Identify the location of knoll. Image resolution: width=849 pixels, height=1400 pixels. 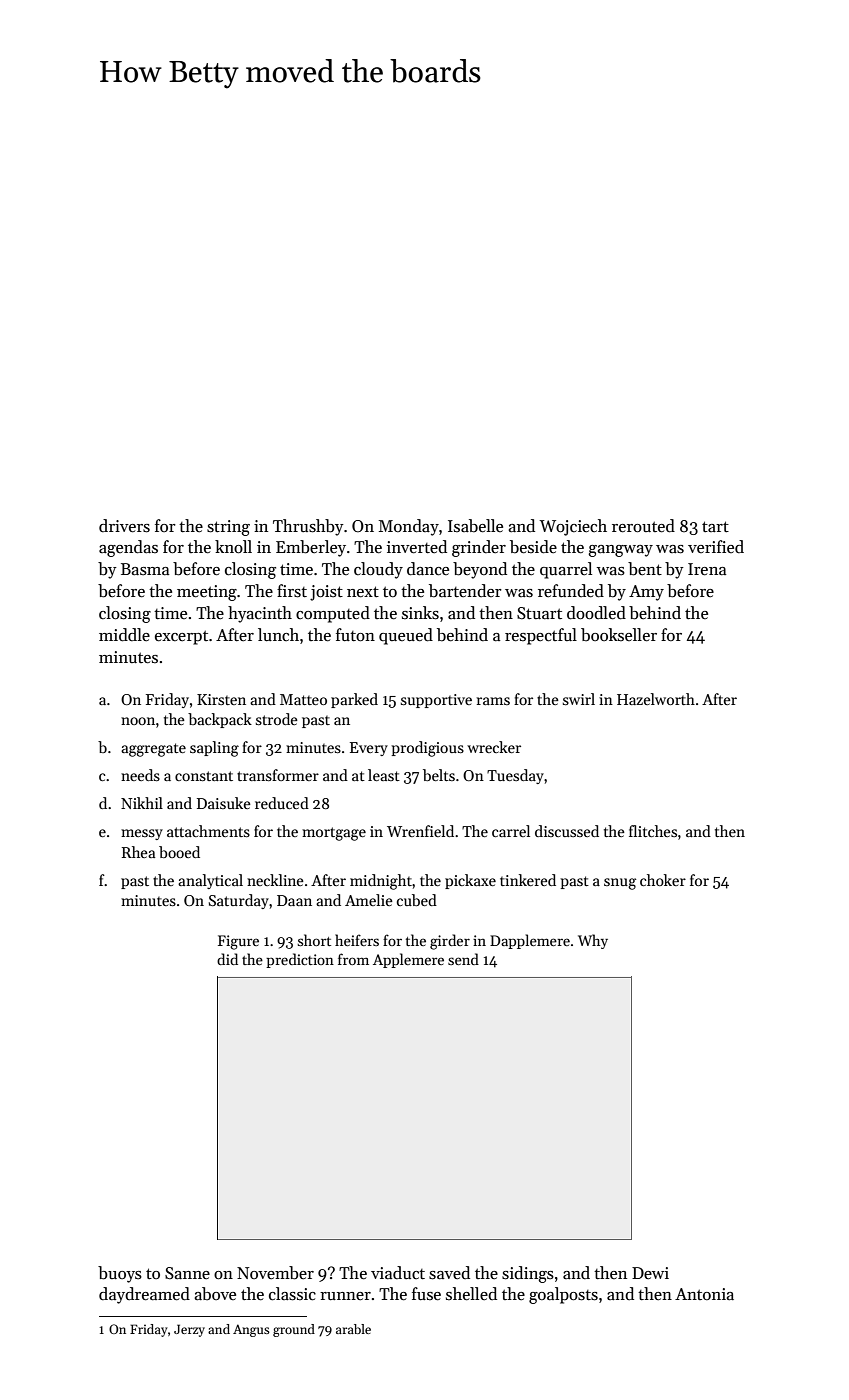
(233, 547).
